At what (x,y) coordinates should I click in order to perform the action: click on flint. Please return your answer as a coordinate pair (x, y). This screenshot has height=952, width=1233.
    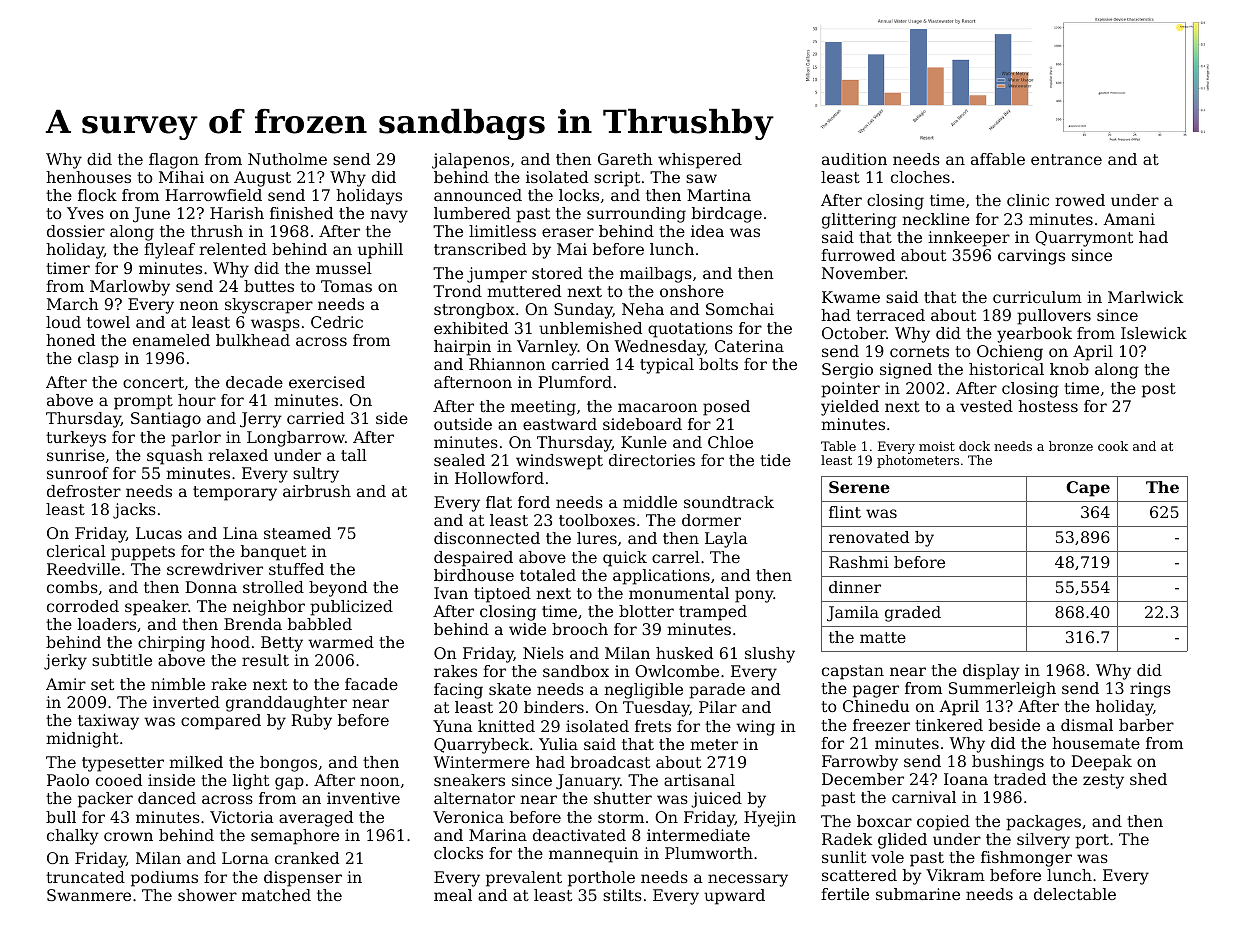
    Looking at the image, I should click on (845, 512).
